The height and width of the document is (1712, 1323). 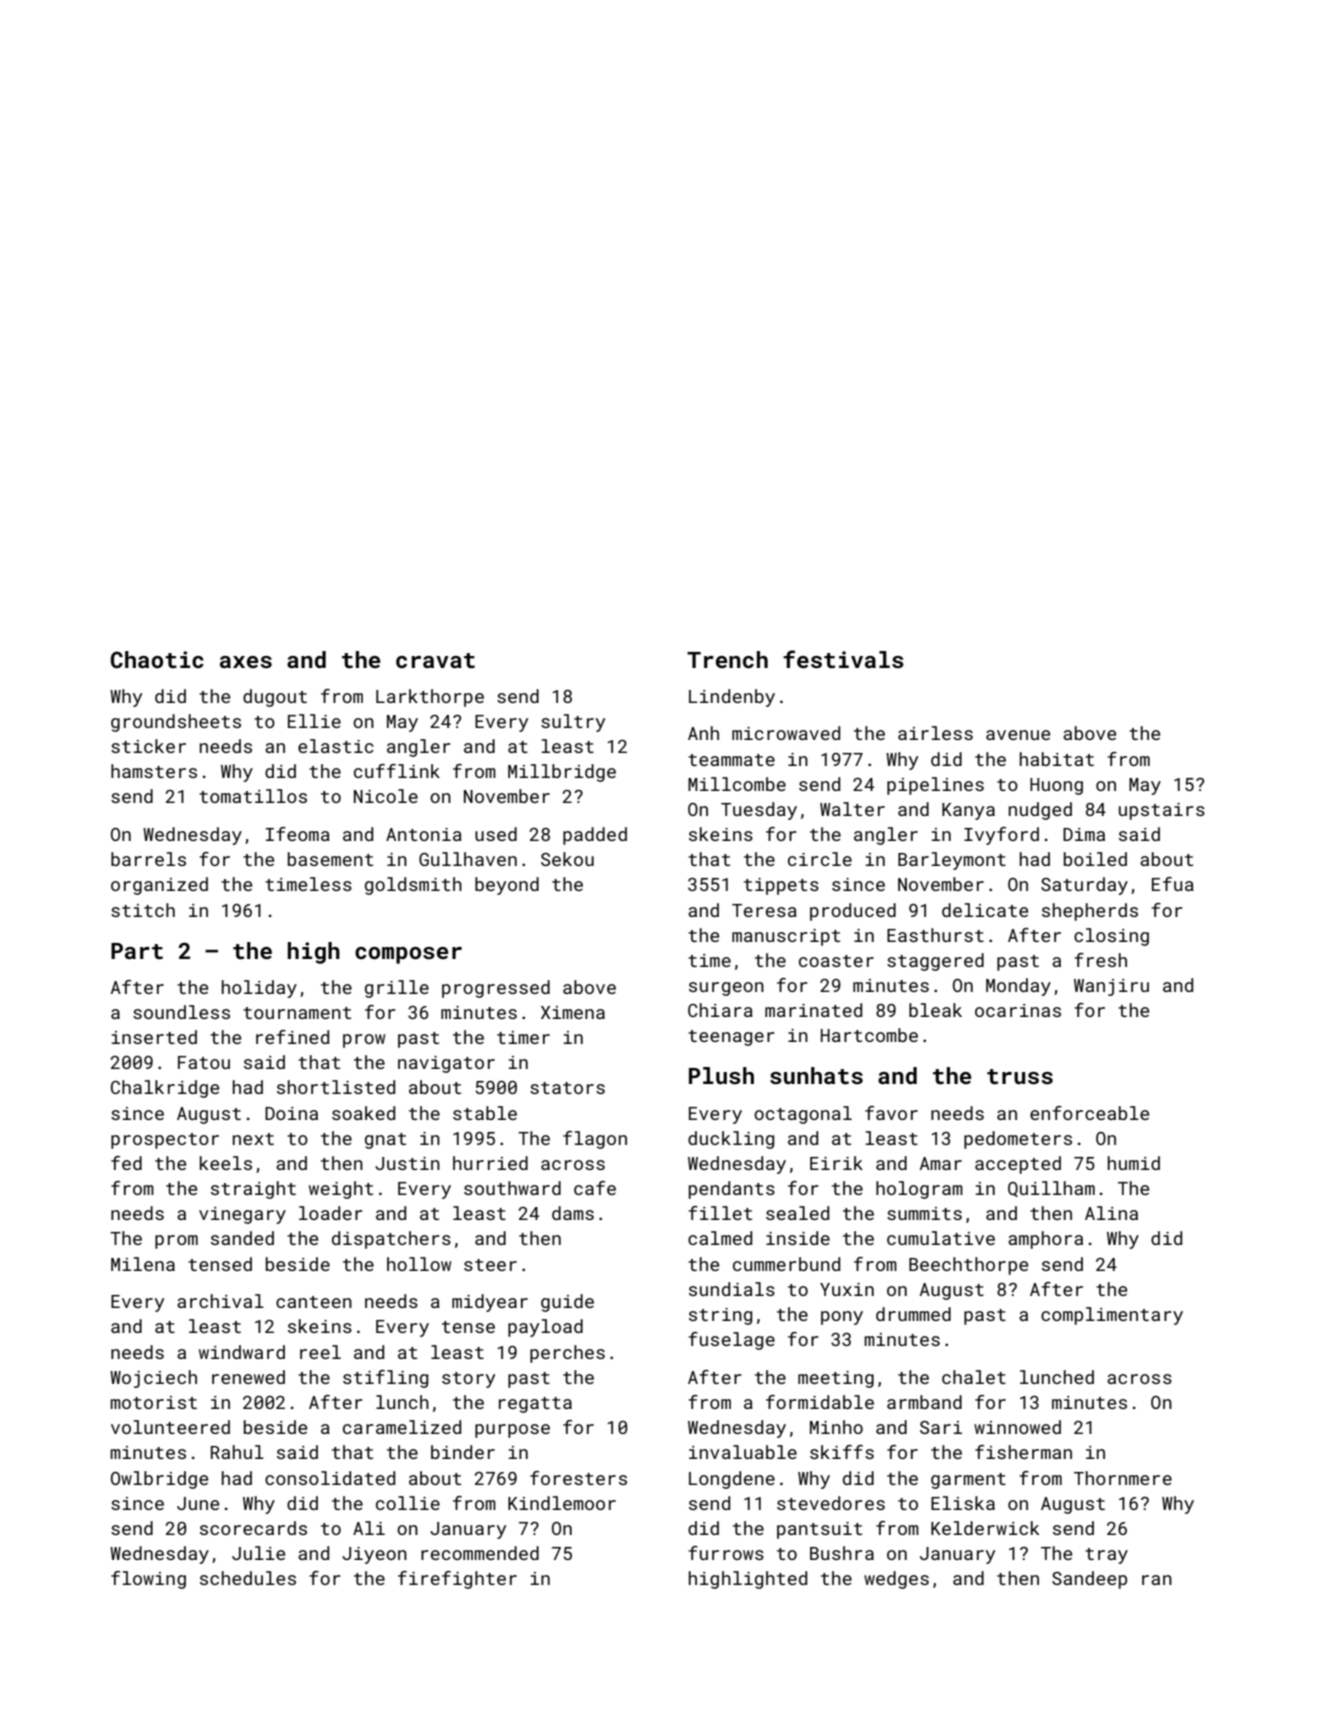 What do you see at coordinates (148, 1580) in the document?
I see `flowing` at bounding box center [148, 1580].
